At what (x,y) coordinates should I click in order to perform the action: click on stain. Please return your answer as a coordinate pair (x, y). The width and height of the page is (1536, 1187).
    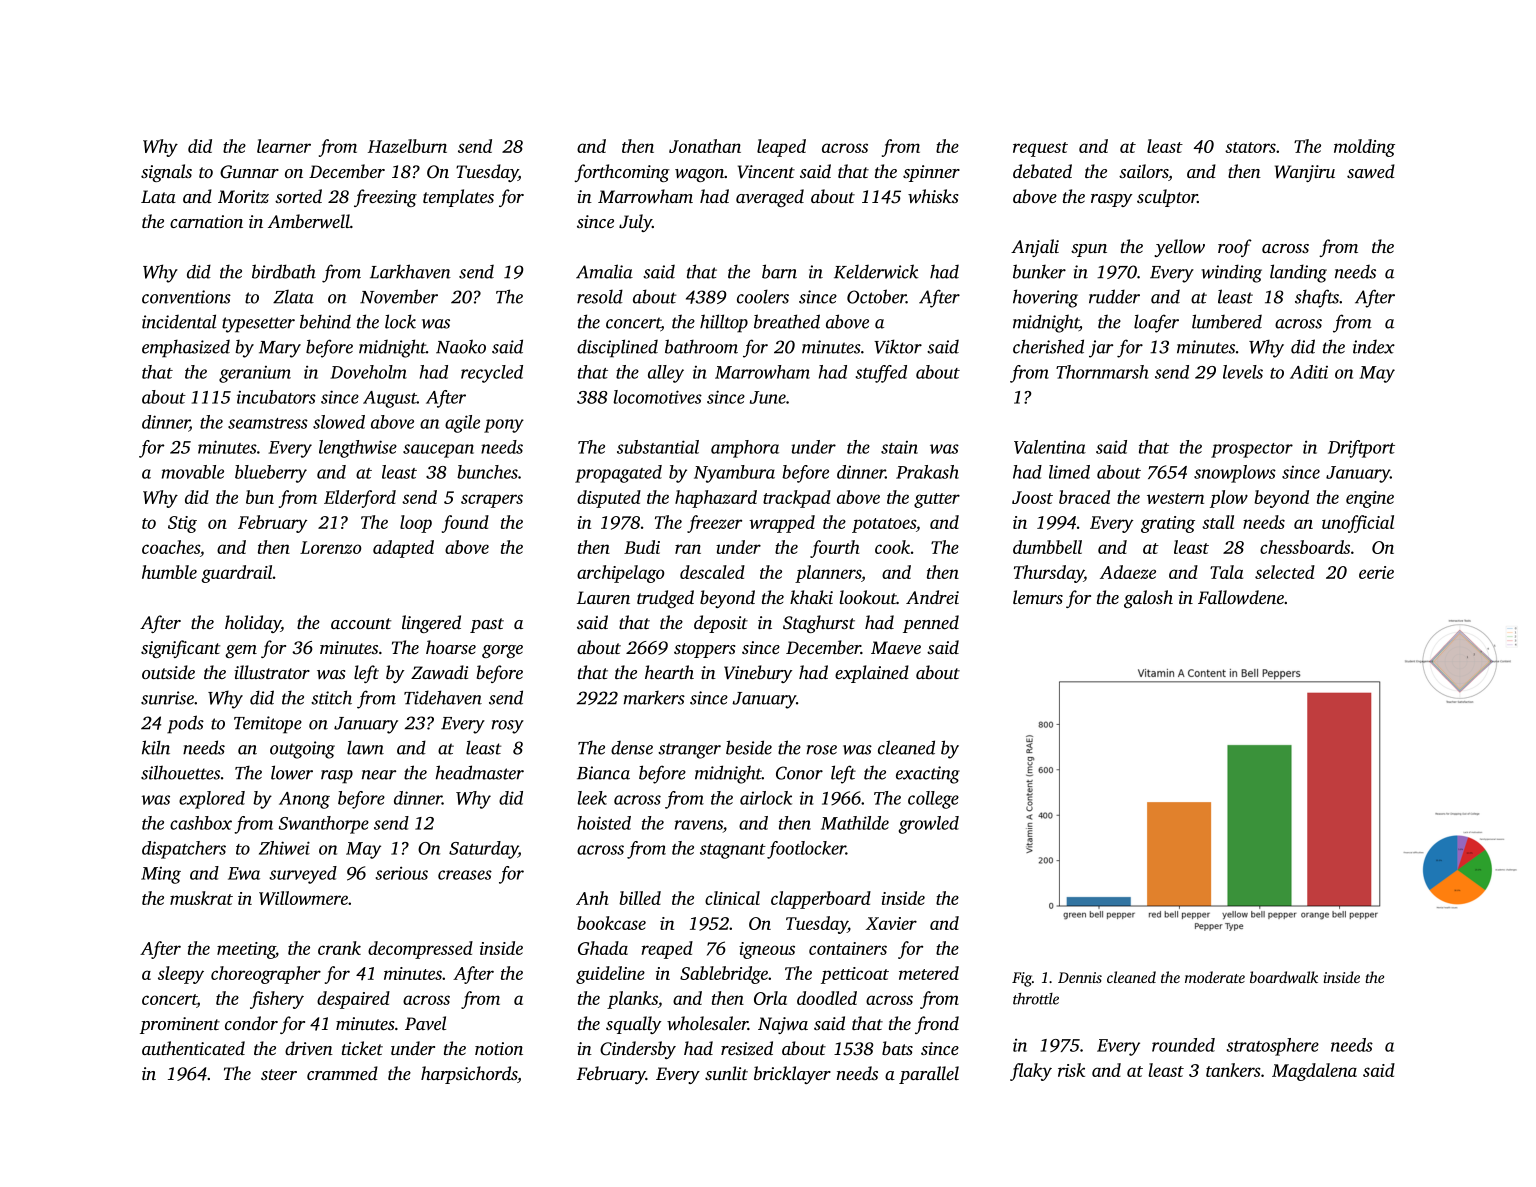
    Looking at the image, I should click on (899, 447).
